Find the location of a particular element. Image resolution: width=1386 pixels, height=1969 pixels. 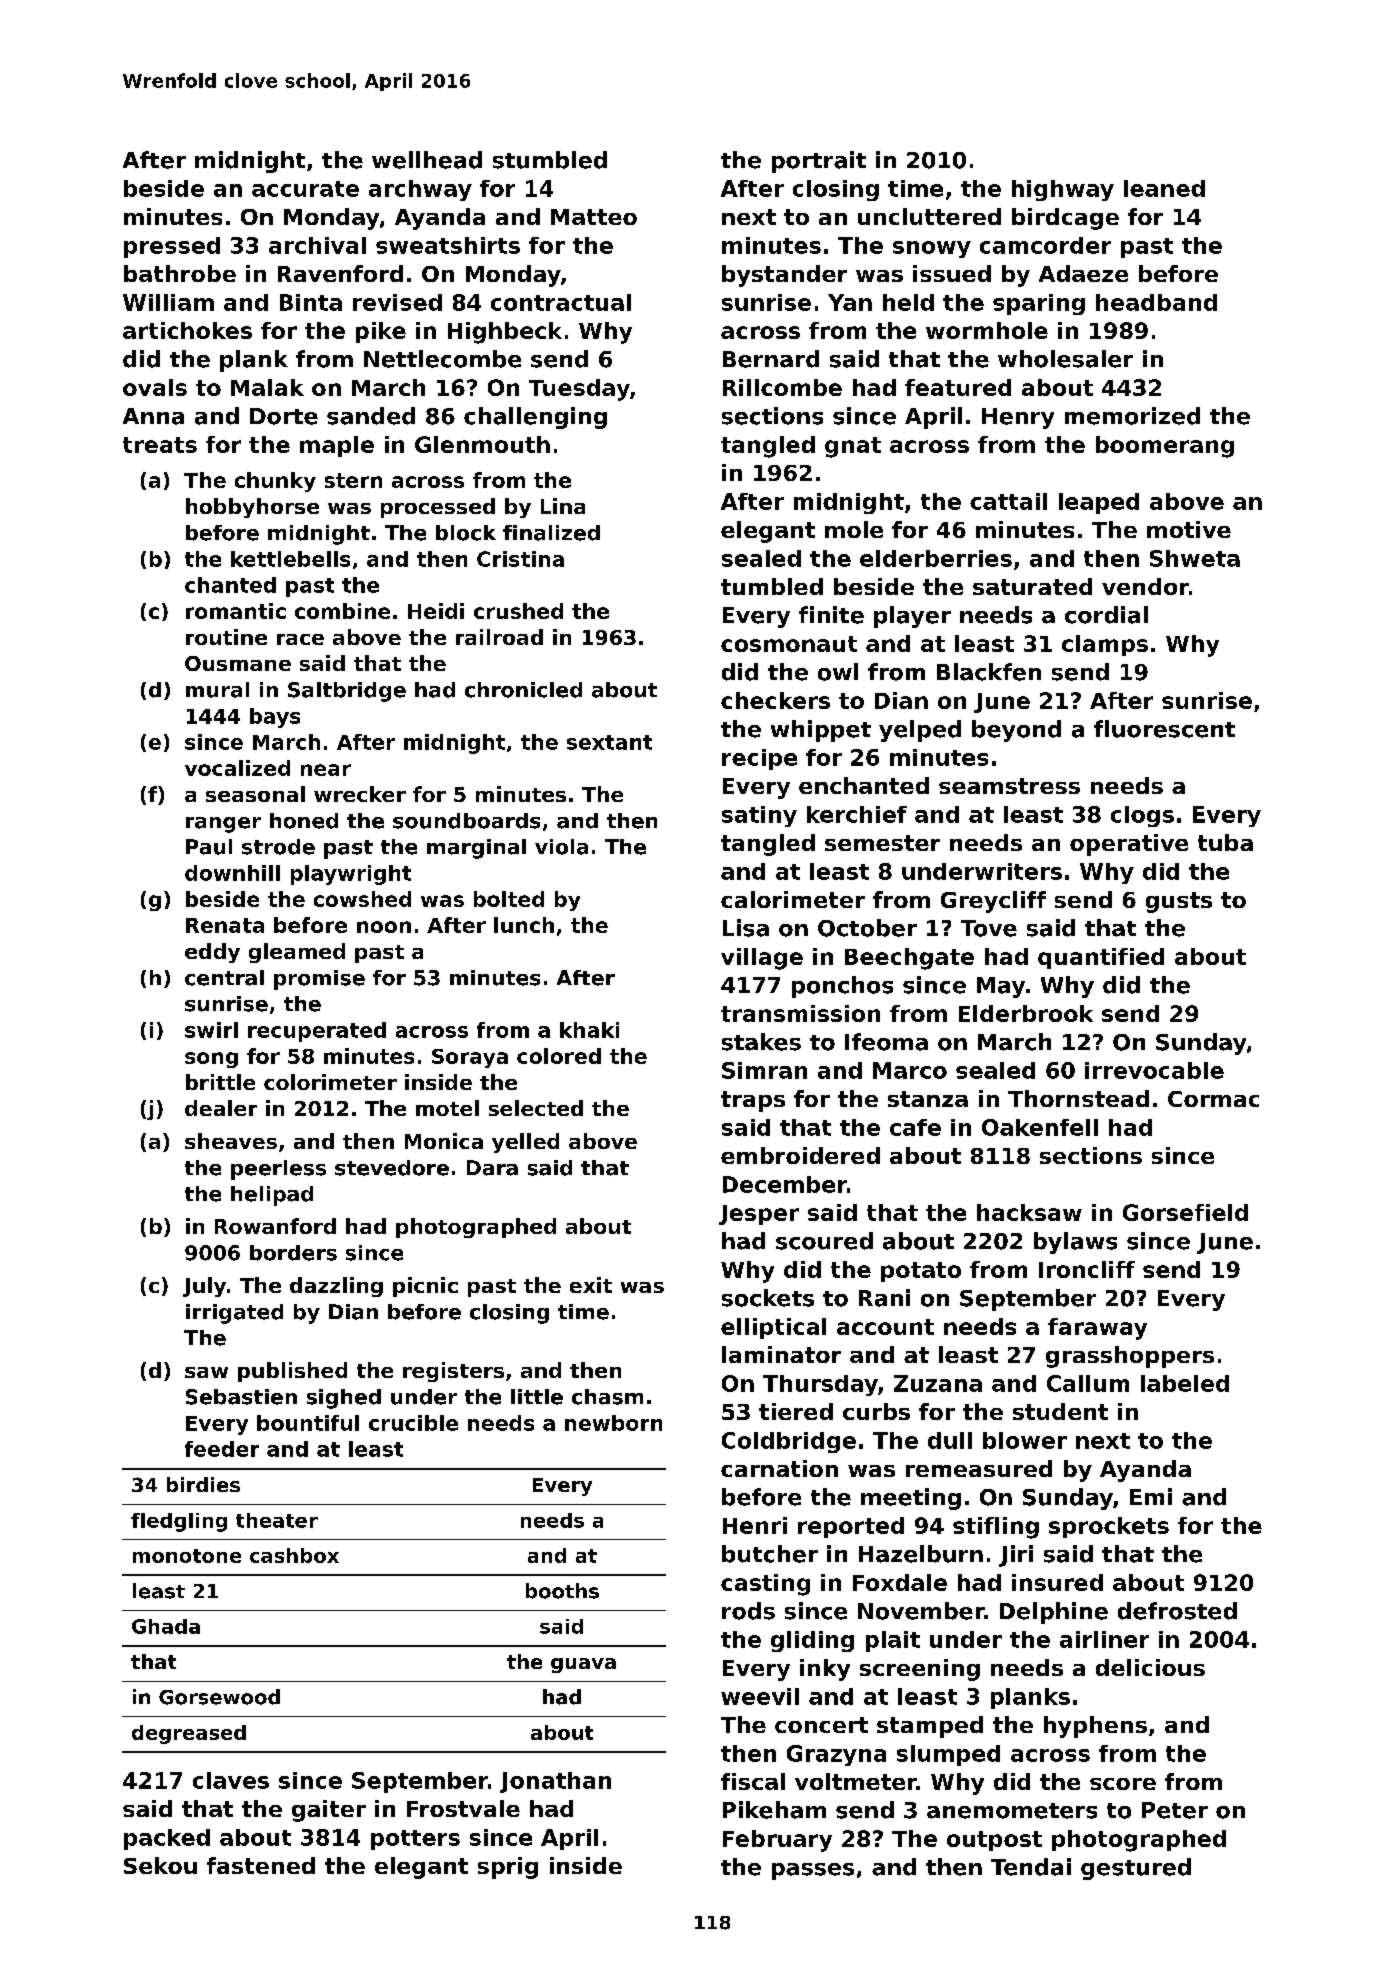

finalized is located at coordinates (551, 533).
